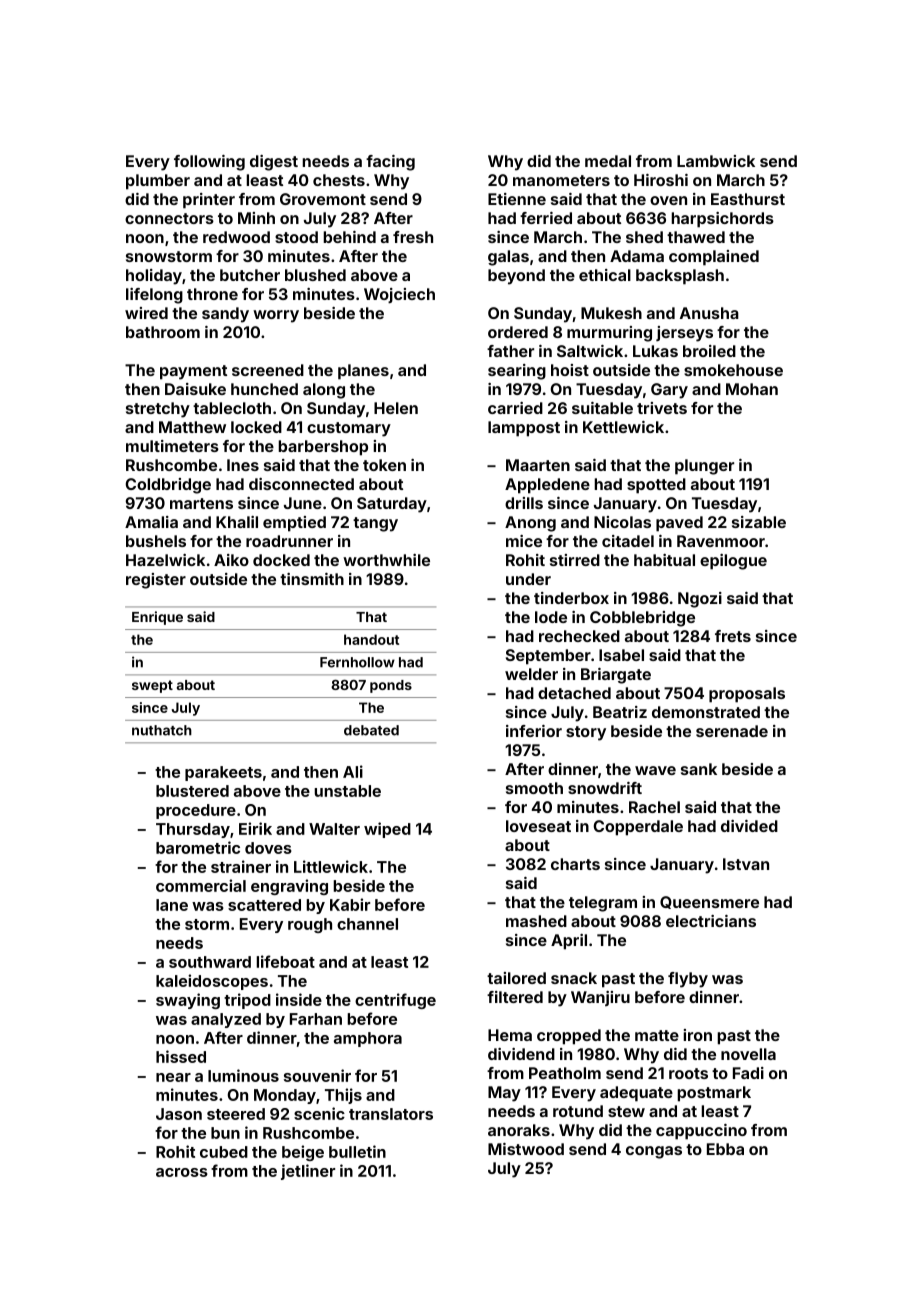 The image size is (924, 1311). What do you see at coordinates (561, 180) in the screenshot?
I see `manometers` at bounding box center [561, 180].
